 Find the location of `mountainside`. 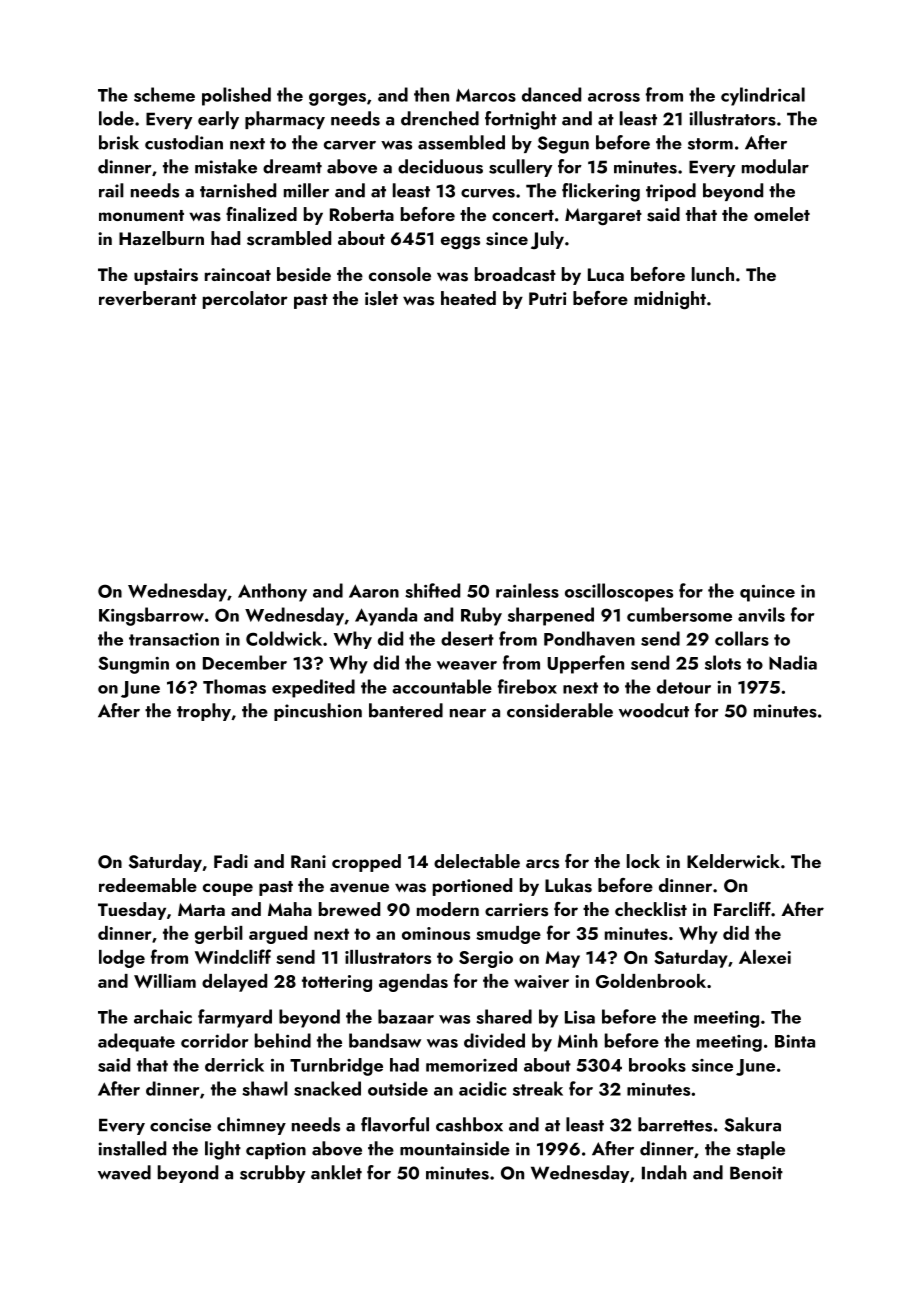

mountainside is located at coordinates (455, 1148).
